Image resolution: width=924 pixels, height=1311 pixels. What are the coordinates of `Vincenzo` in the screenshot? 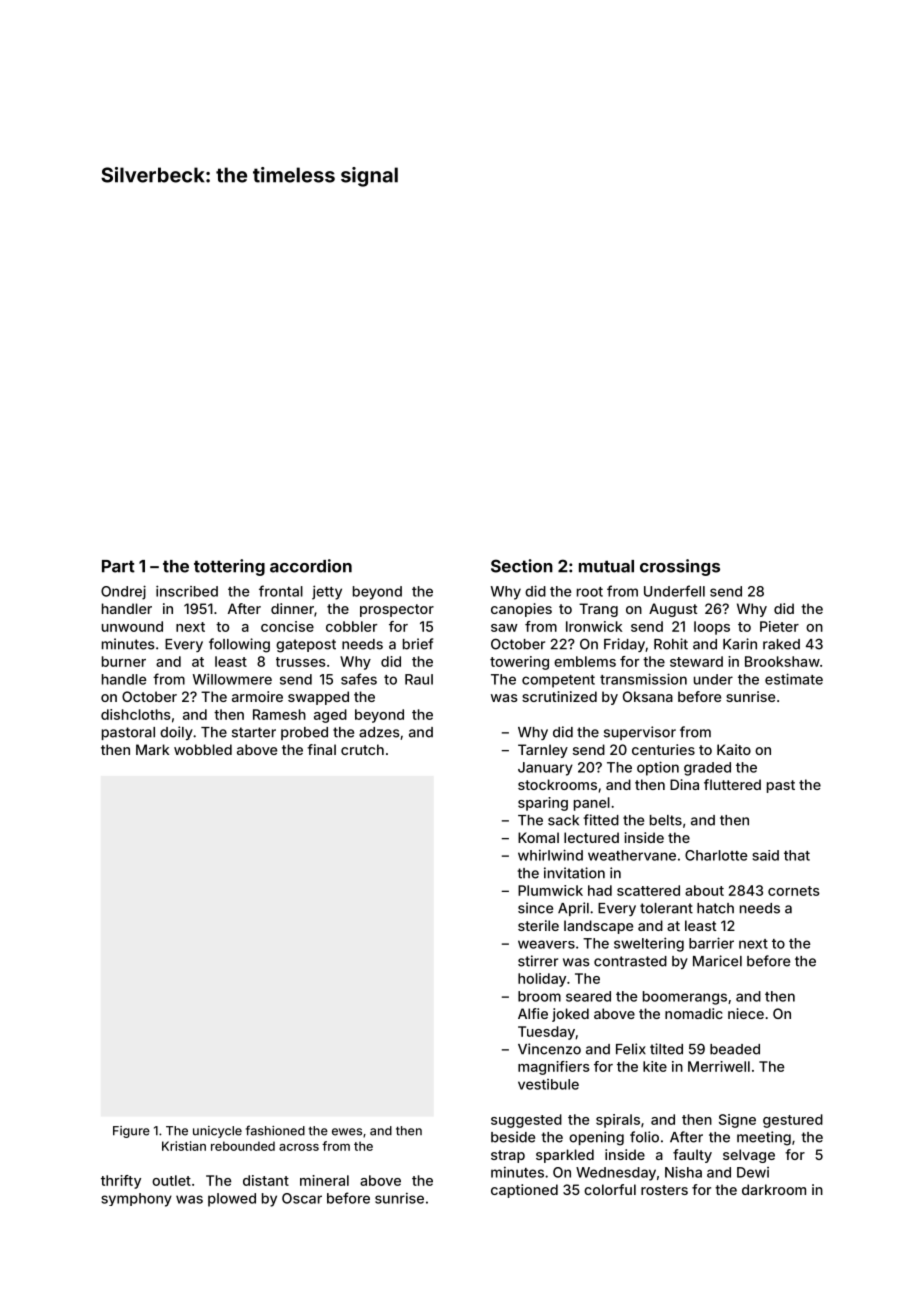 It's located at (549, 1049).
